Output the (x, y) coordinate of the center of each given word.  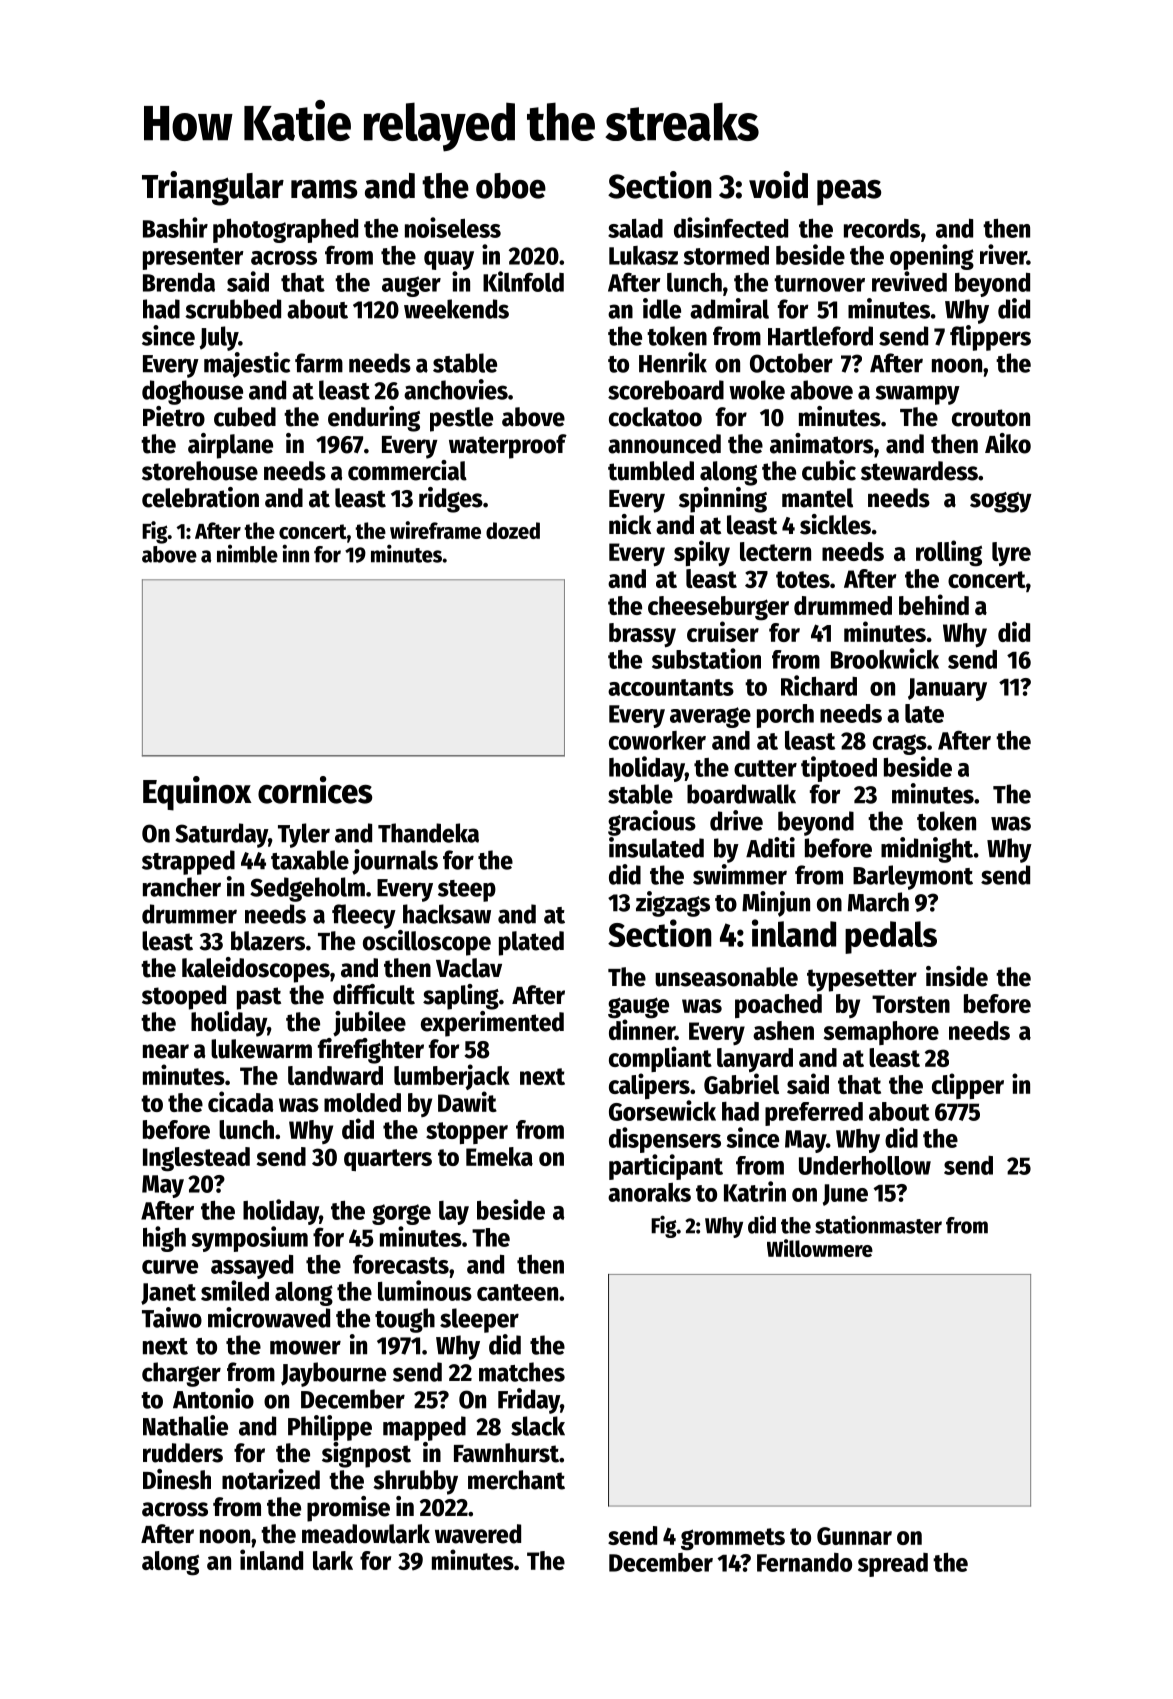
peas (849, 193)
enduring (374, 419)
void (778, 185)
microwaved (269, 1317)
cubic (829, 470)
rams (324, 189)
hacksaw (447, 914)
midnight (927, 850)
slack (538, 1426)
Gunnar (854, 1536)
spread (893, 1565)
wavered (478, 1534)
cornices (315, 790)
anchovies (456, 389)
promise (348, 1509)
